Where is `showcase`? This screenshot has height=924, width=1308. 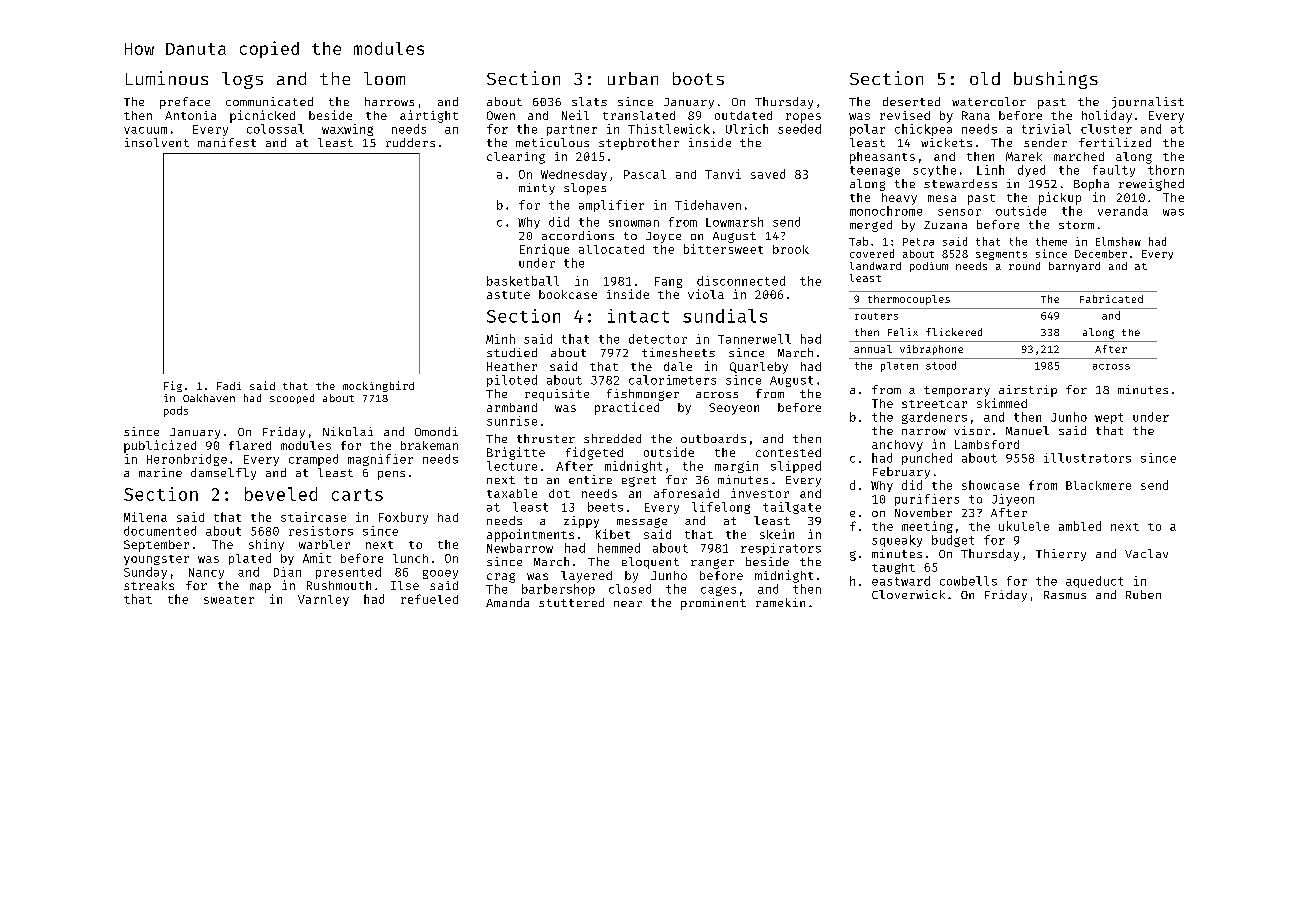
showcase is located at coordinates (990, 485).
